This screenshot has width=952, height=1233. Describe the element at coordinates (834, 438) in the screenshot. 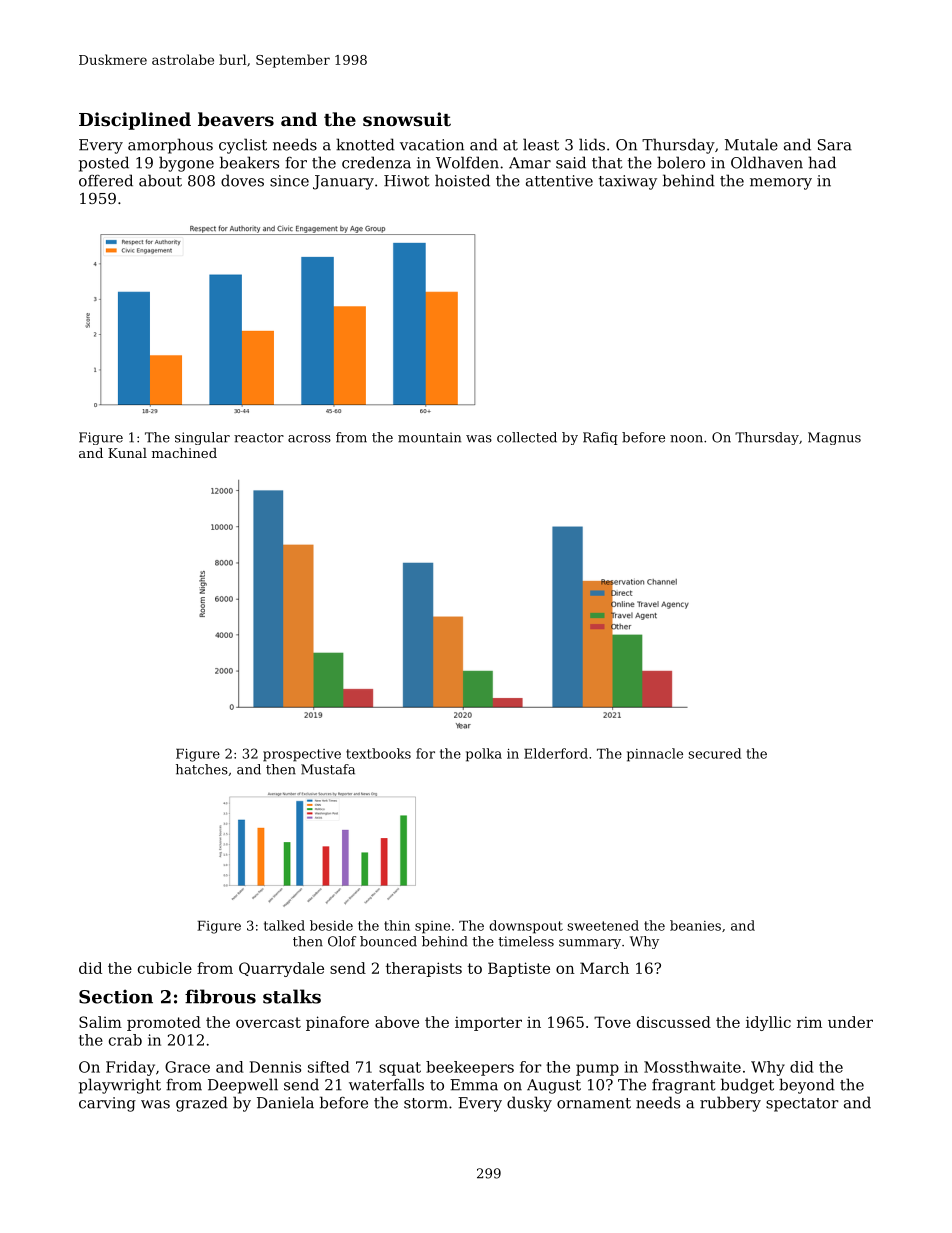

I see `Magnus` at that location.
